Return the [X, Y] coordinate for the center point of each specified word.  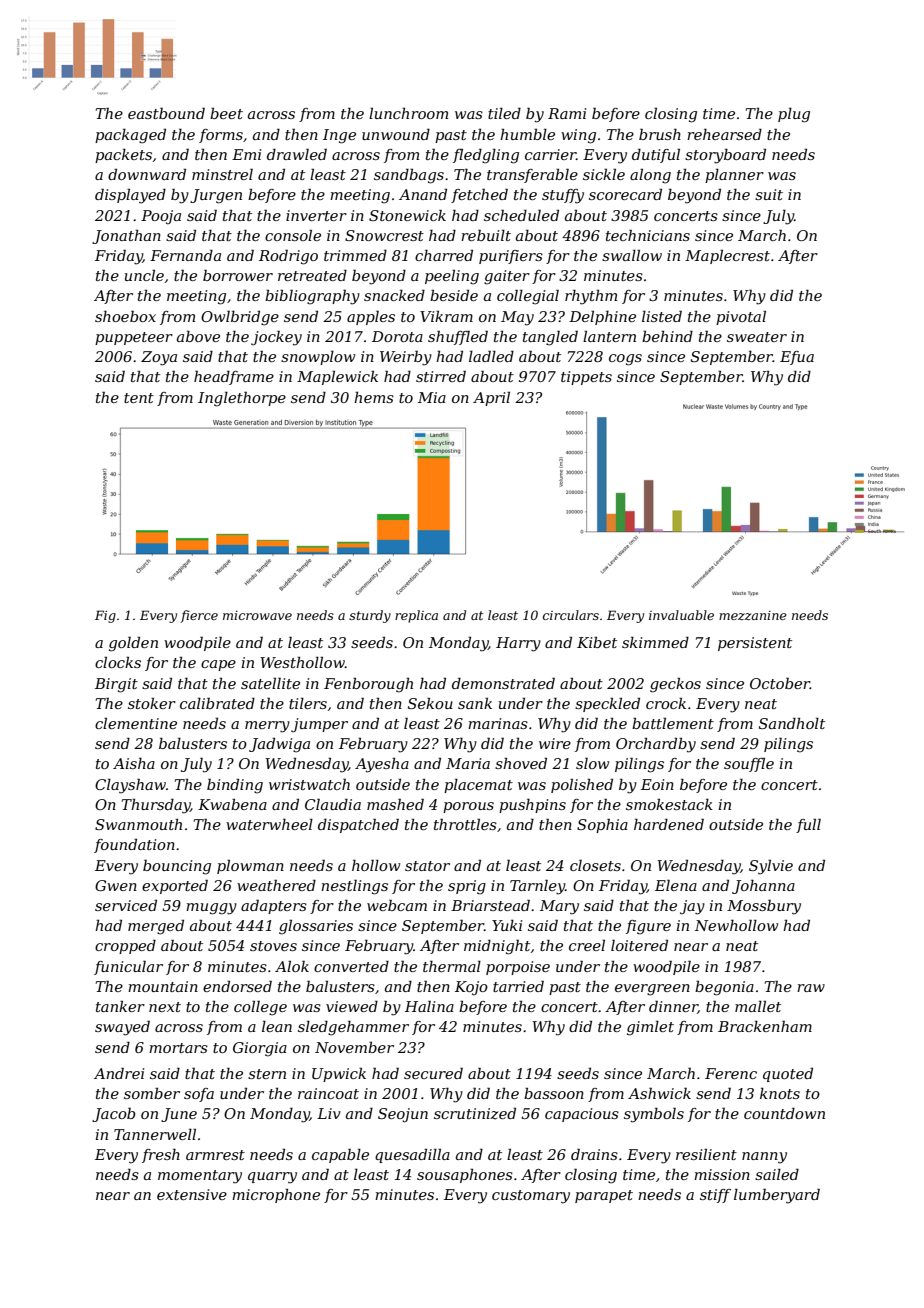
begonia [724, 988]
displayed [130, 196]
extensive [192, 1194]
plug [794, 115]
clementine [136, 723]
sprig [467, 887]
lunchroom [408, 113]
